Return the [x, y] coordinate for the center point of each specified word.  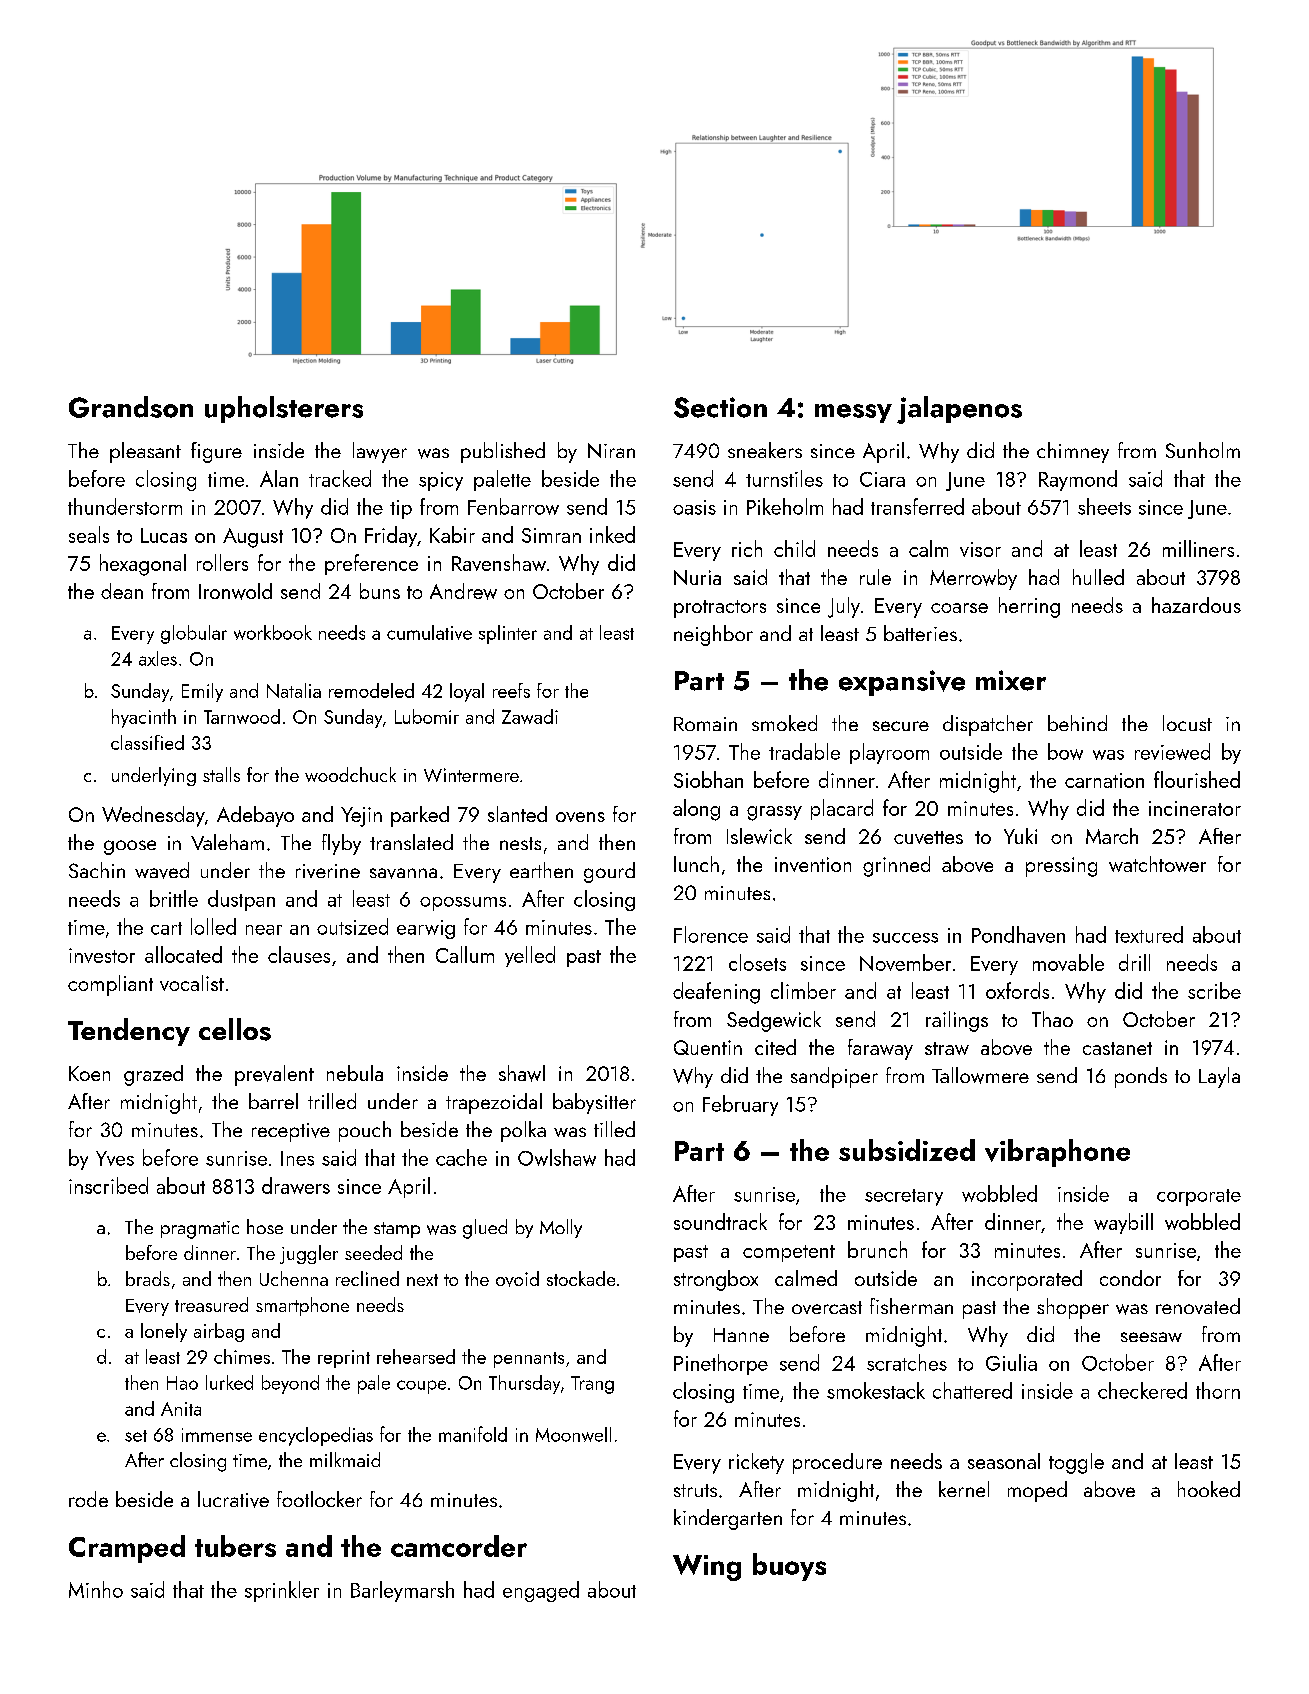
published [503, 452]
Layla [1219, 1077]
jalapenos [959, 410]
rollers [222, 562]
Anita [181, 1409]
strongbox [716, 1280]
